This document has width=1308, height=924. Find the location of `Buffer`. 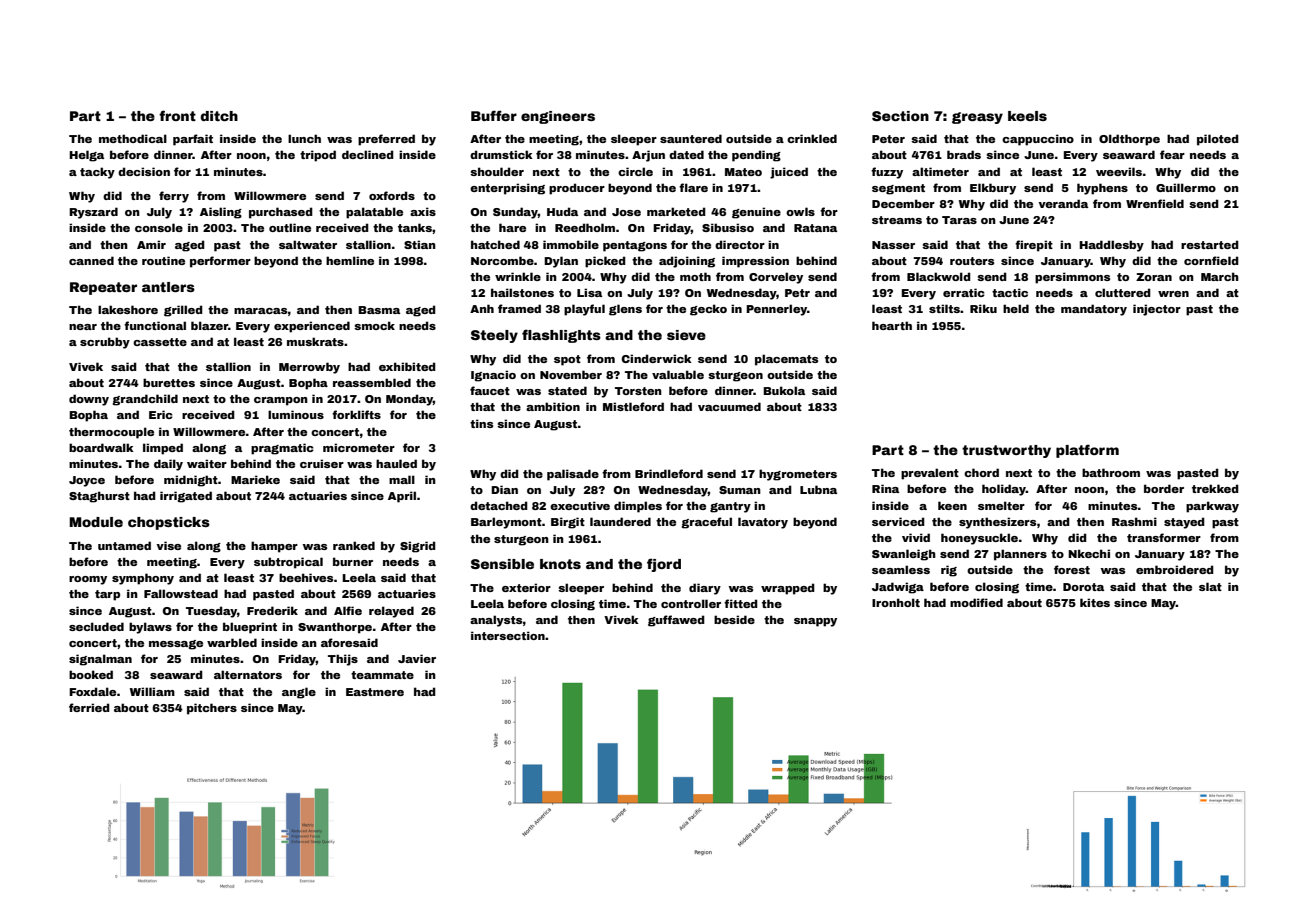

Buffer is located at coordinates (494, 115).
